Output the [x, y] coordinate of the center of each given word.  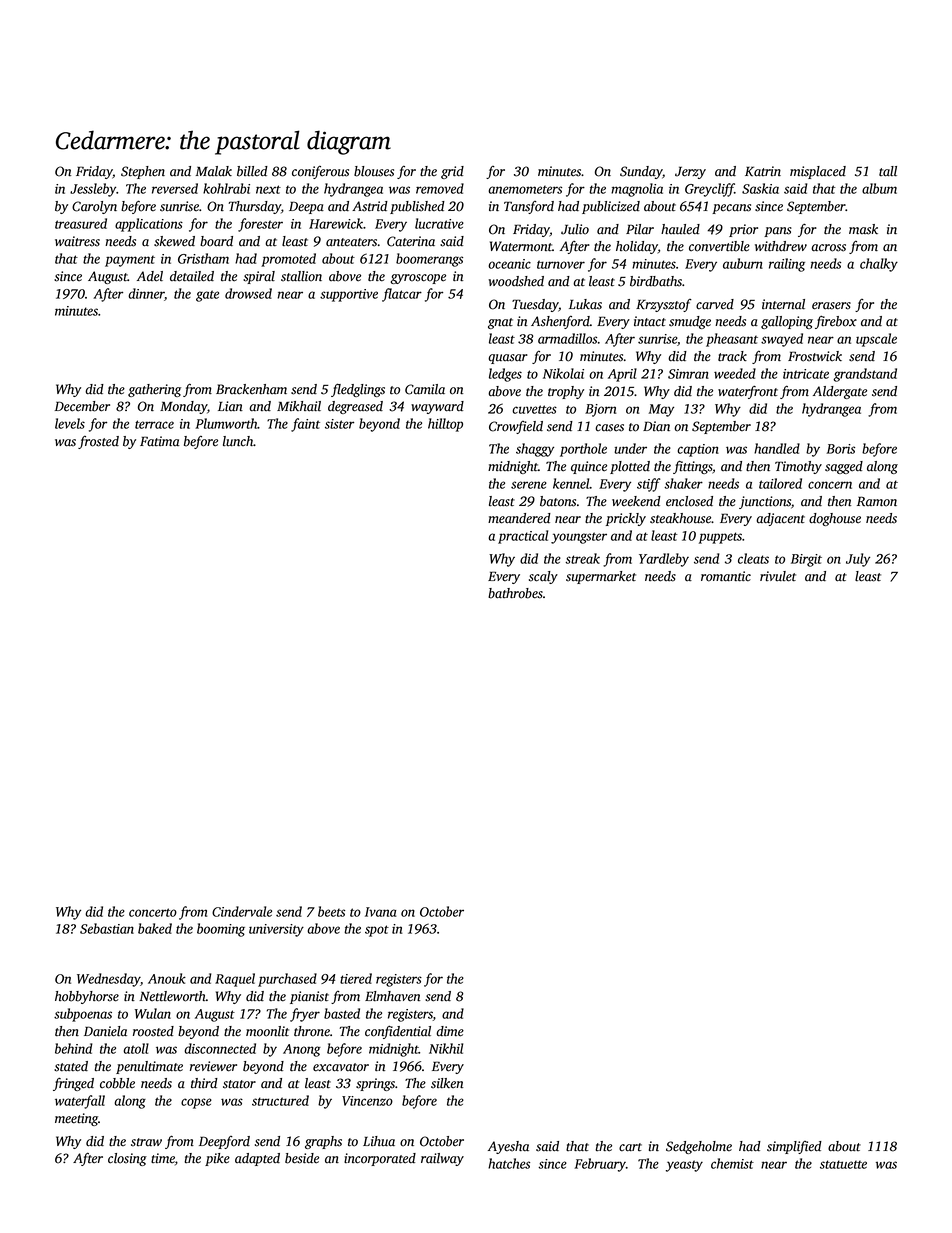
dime [450, 1031]
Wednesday [108, 980]
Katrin [763, 171]
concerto [153, 912]
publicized [611, 207]
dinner [146, 293]
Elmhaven [392, 996]
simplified [794, 1147]
